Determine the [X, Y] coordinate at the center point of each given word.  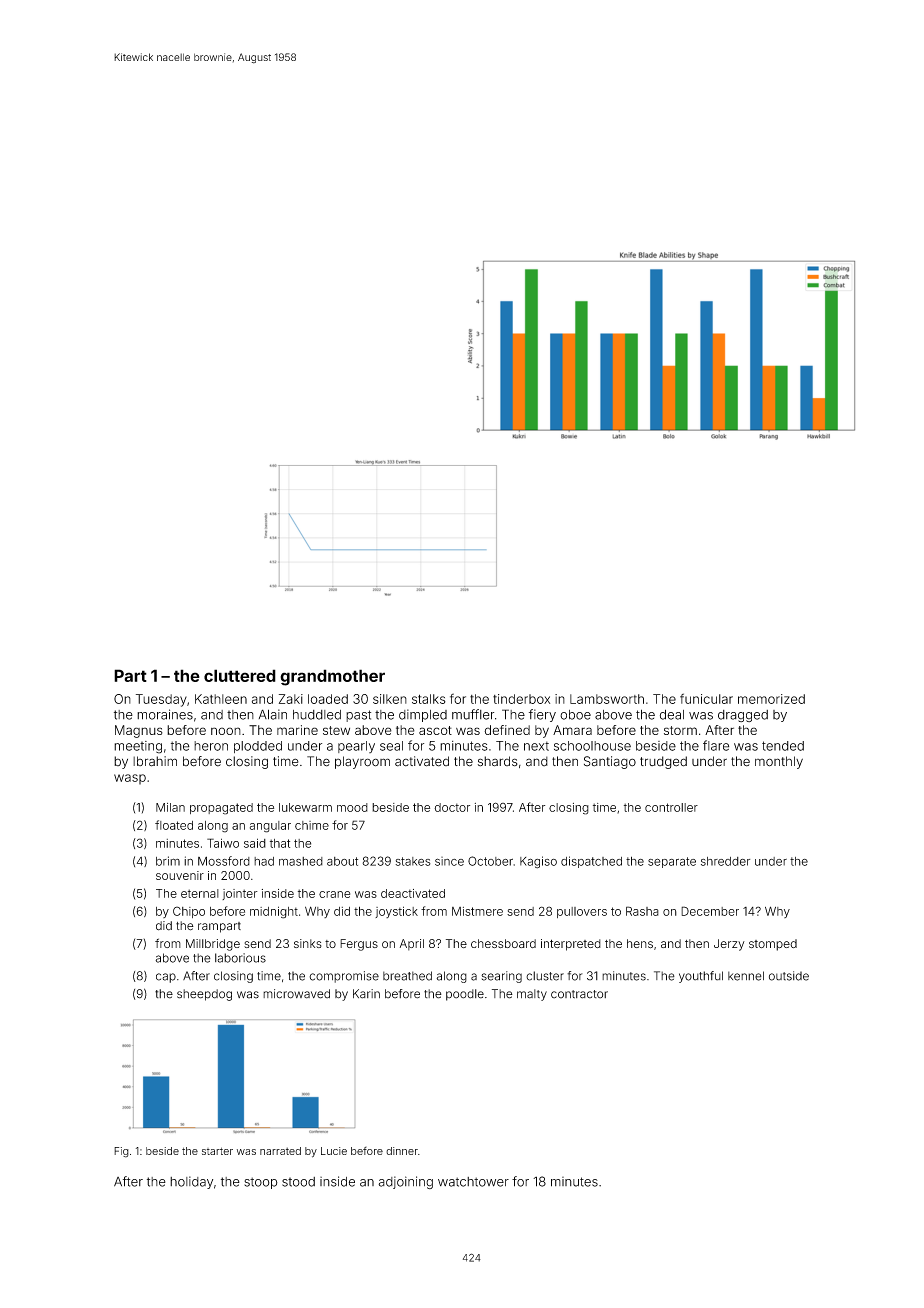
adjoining [405, 1182]
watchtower [473, 1182]
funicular [706, 698]
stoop [261, 1183]
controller [671, 807]
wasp [130, 779]
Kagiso [538, 862]
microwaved [296, 994]
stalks [429, 699]
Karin [366, 994]
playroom [362, 762]
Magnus [139, 731]
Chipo [189, 912]
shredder [725, 861]
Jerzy [729, 945]
